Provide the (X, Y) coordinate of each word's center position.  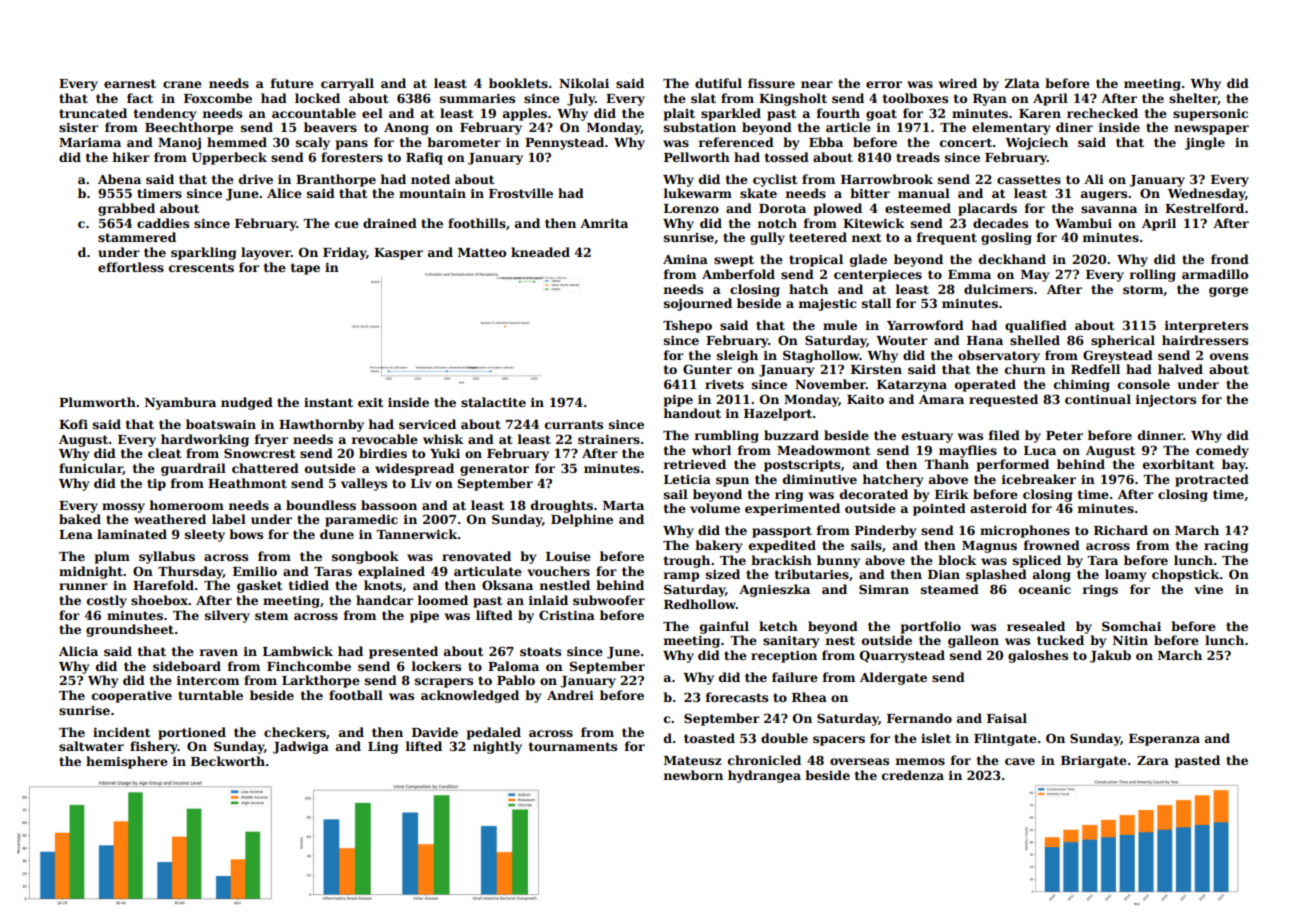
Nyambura (180, 403)
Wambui (1083, 223)
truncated (93, 113)
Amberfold (738, 274)
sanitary (791, 642)
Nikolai (584, 83)
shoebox (159, 600)
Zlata (1022, 83)
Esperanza (1164, 740)
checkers (295, 732)
